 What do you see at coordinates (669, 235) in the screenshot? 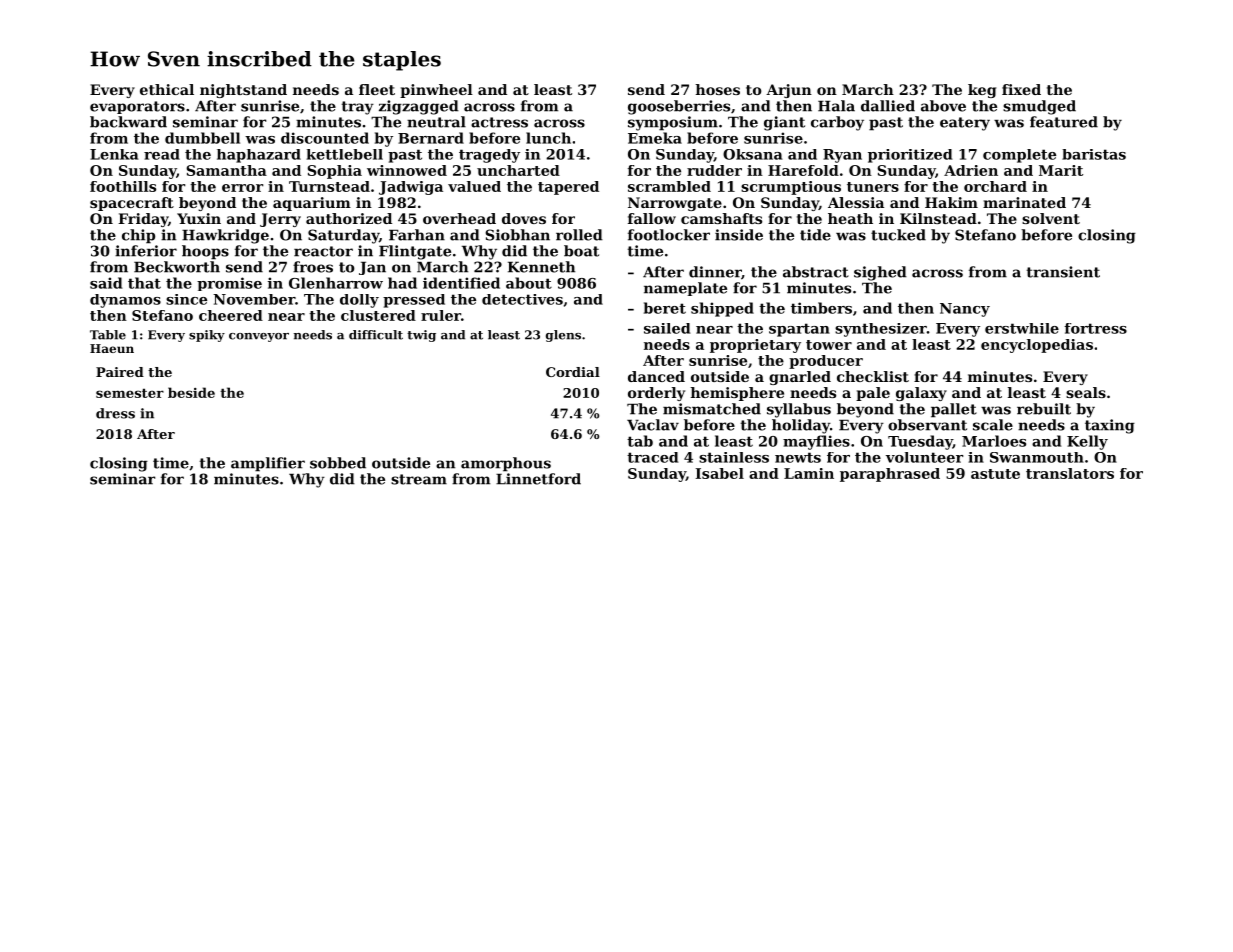
I see `footlocker` at bounding box center [669, 235].
